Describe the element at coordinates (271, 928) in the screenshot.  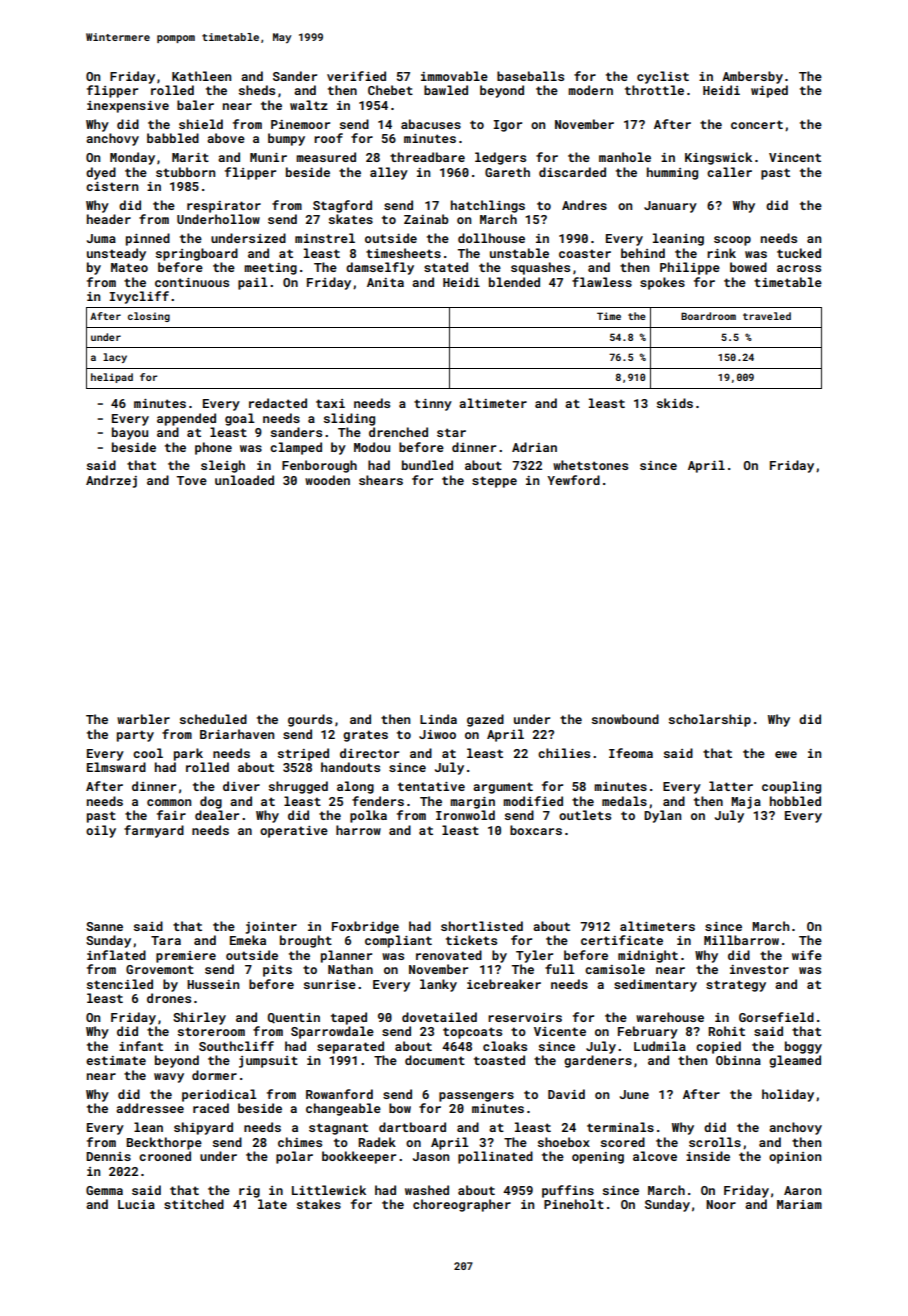
I see `jointer` at that location.
